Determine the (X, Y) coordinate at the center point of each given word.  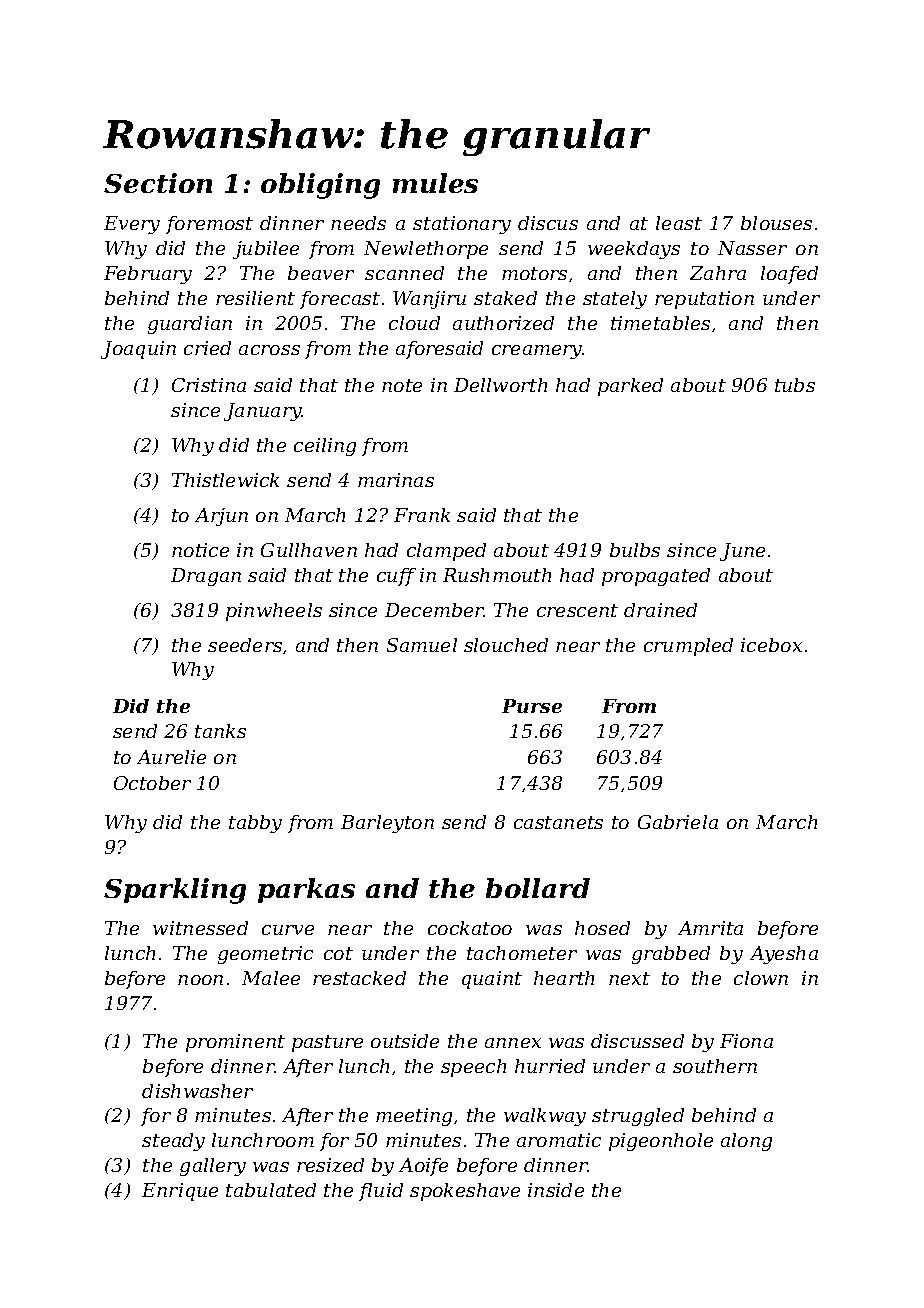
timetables (660, 323)
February (148, 275)
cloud (414, 323)
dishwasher (197, 1091)
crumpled (688, 647)
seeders (245, 645)
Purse (532, 706)
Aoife (423, 1167)
